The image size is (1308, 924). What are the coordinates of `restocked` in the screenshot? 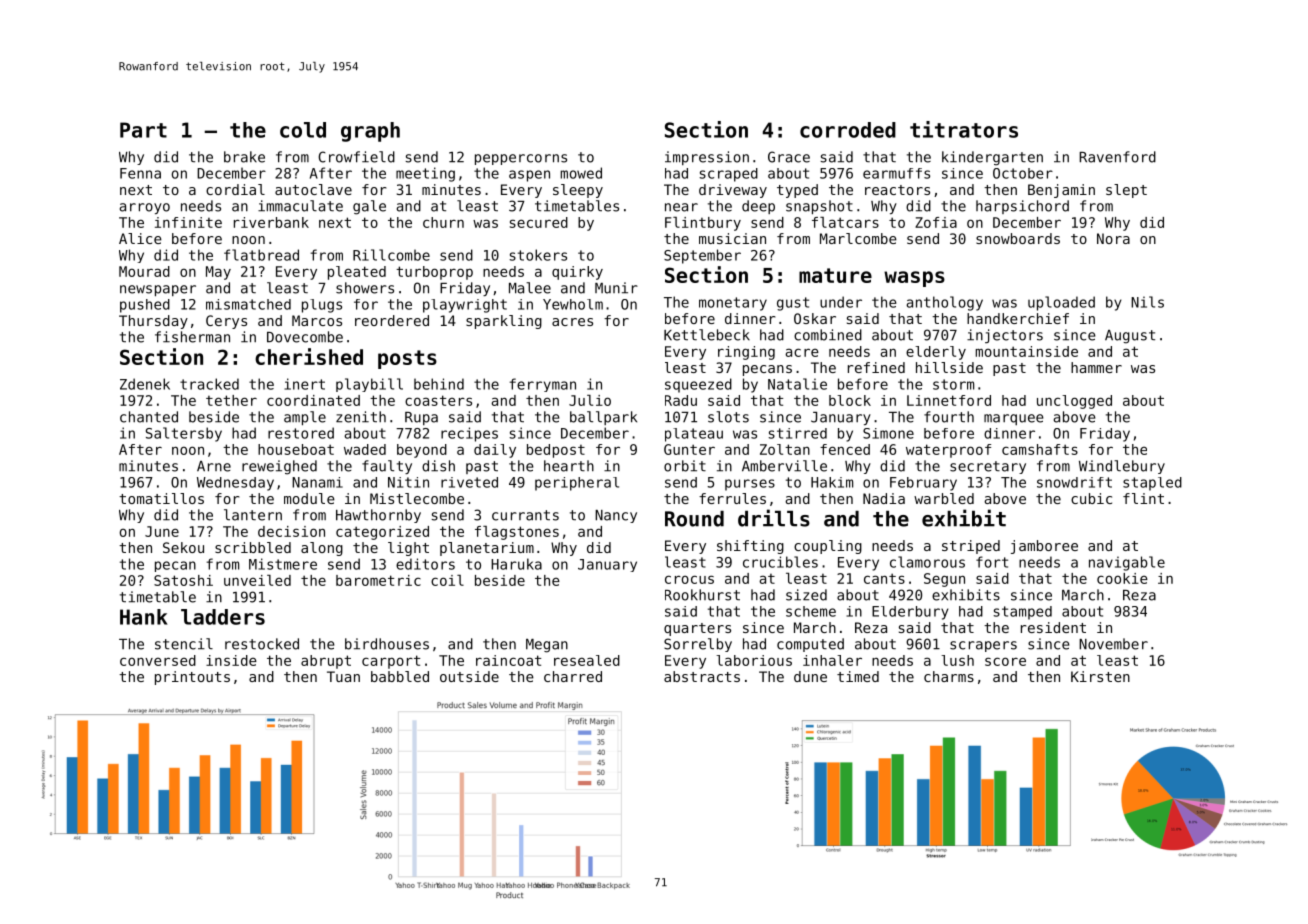 It's located at (262, 644).
